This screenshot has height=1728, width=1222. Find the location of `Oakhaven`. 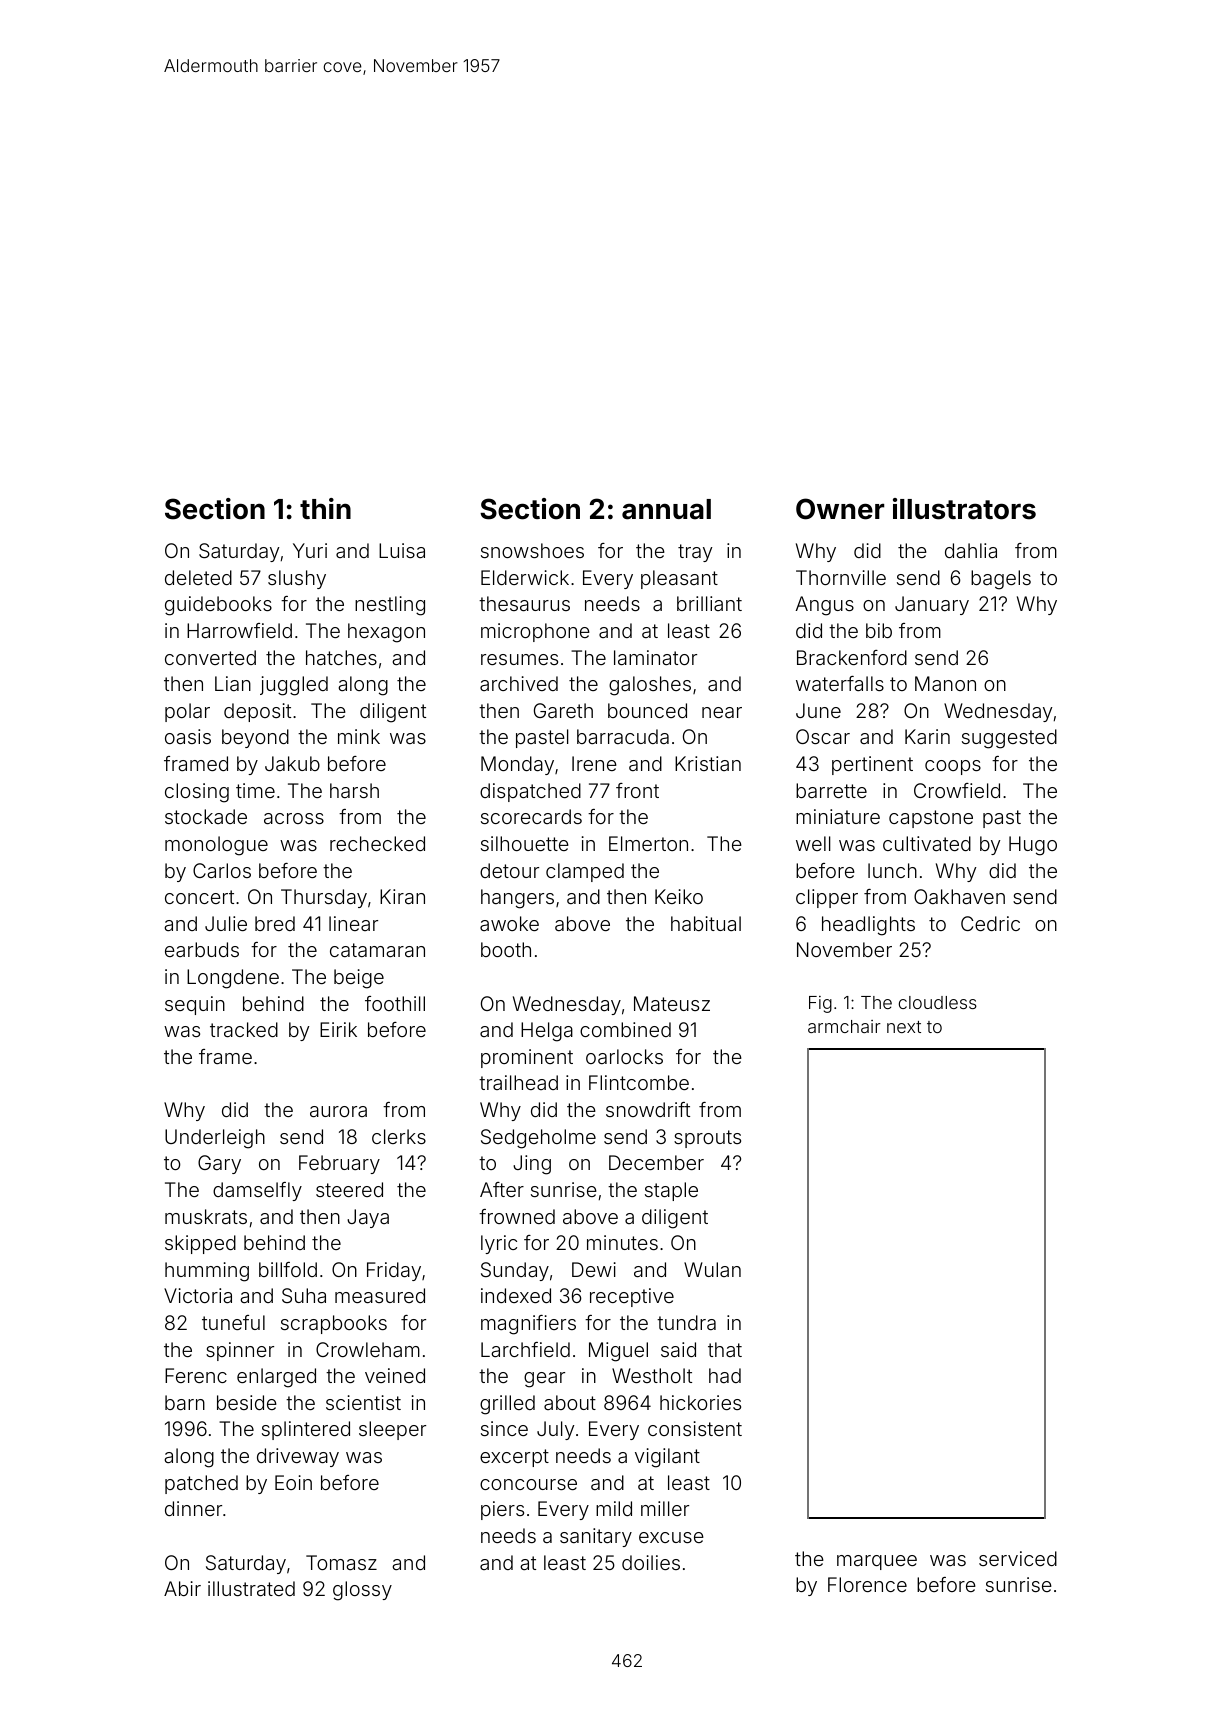

Oakhaven is located at coordinates (959, 896).
